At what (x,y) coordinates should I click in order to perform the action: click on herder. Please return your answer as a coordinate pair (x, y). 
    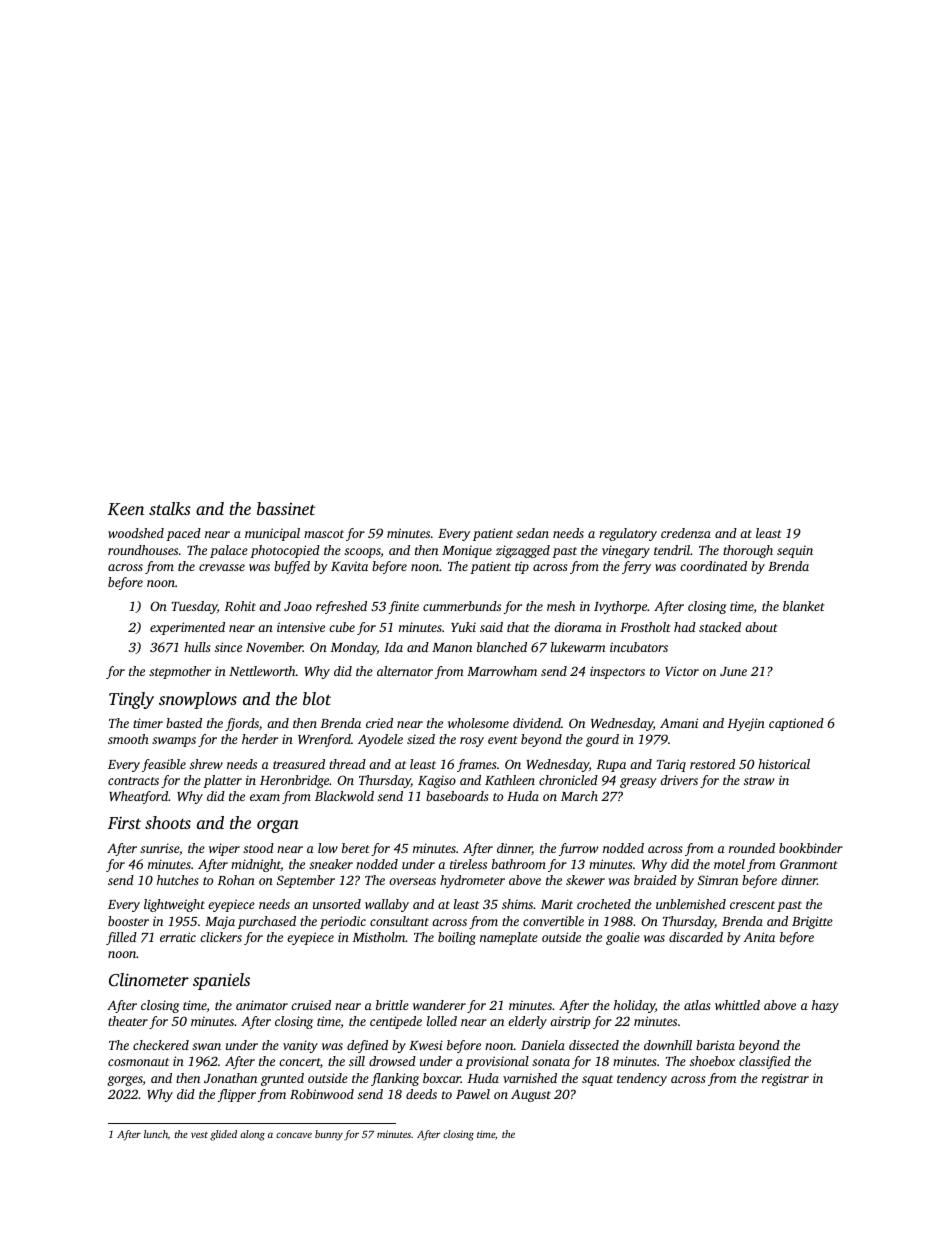
    Looking at the image, I should click on (260, 739).
